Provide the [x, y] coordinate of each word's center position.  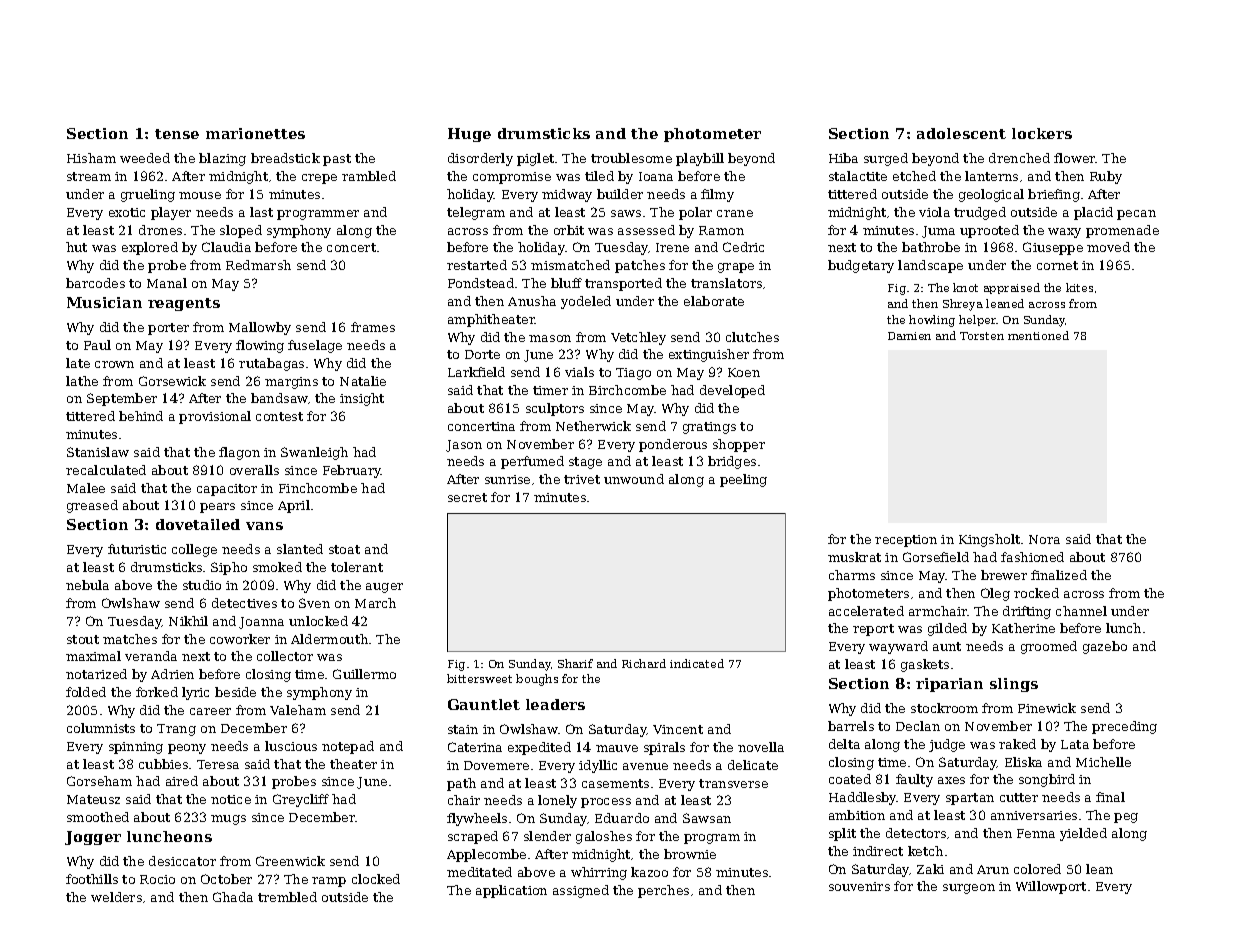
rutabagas [271, 364]
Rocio [157, 879]
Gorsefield [936, 557]
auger [384, 588]
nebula [87, 585]
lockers [1042, 133]
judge [947, 745]
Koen [744, 372]
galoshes [604, 837]
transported [623, 284]
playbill [700, 159]
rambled [369, 176]
